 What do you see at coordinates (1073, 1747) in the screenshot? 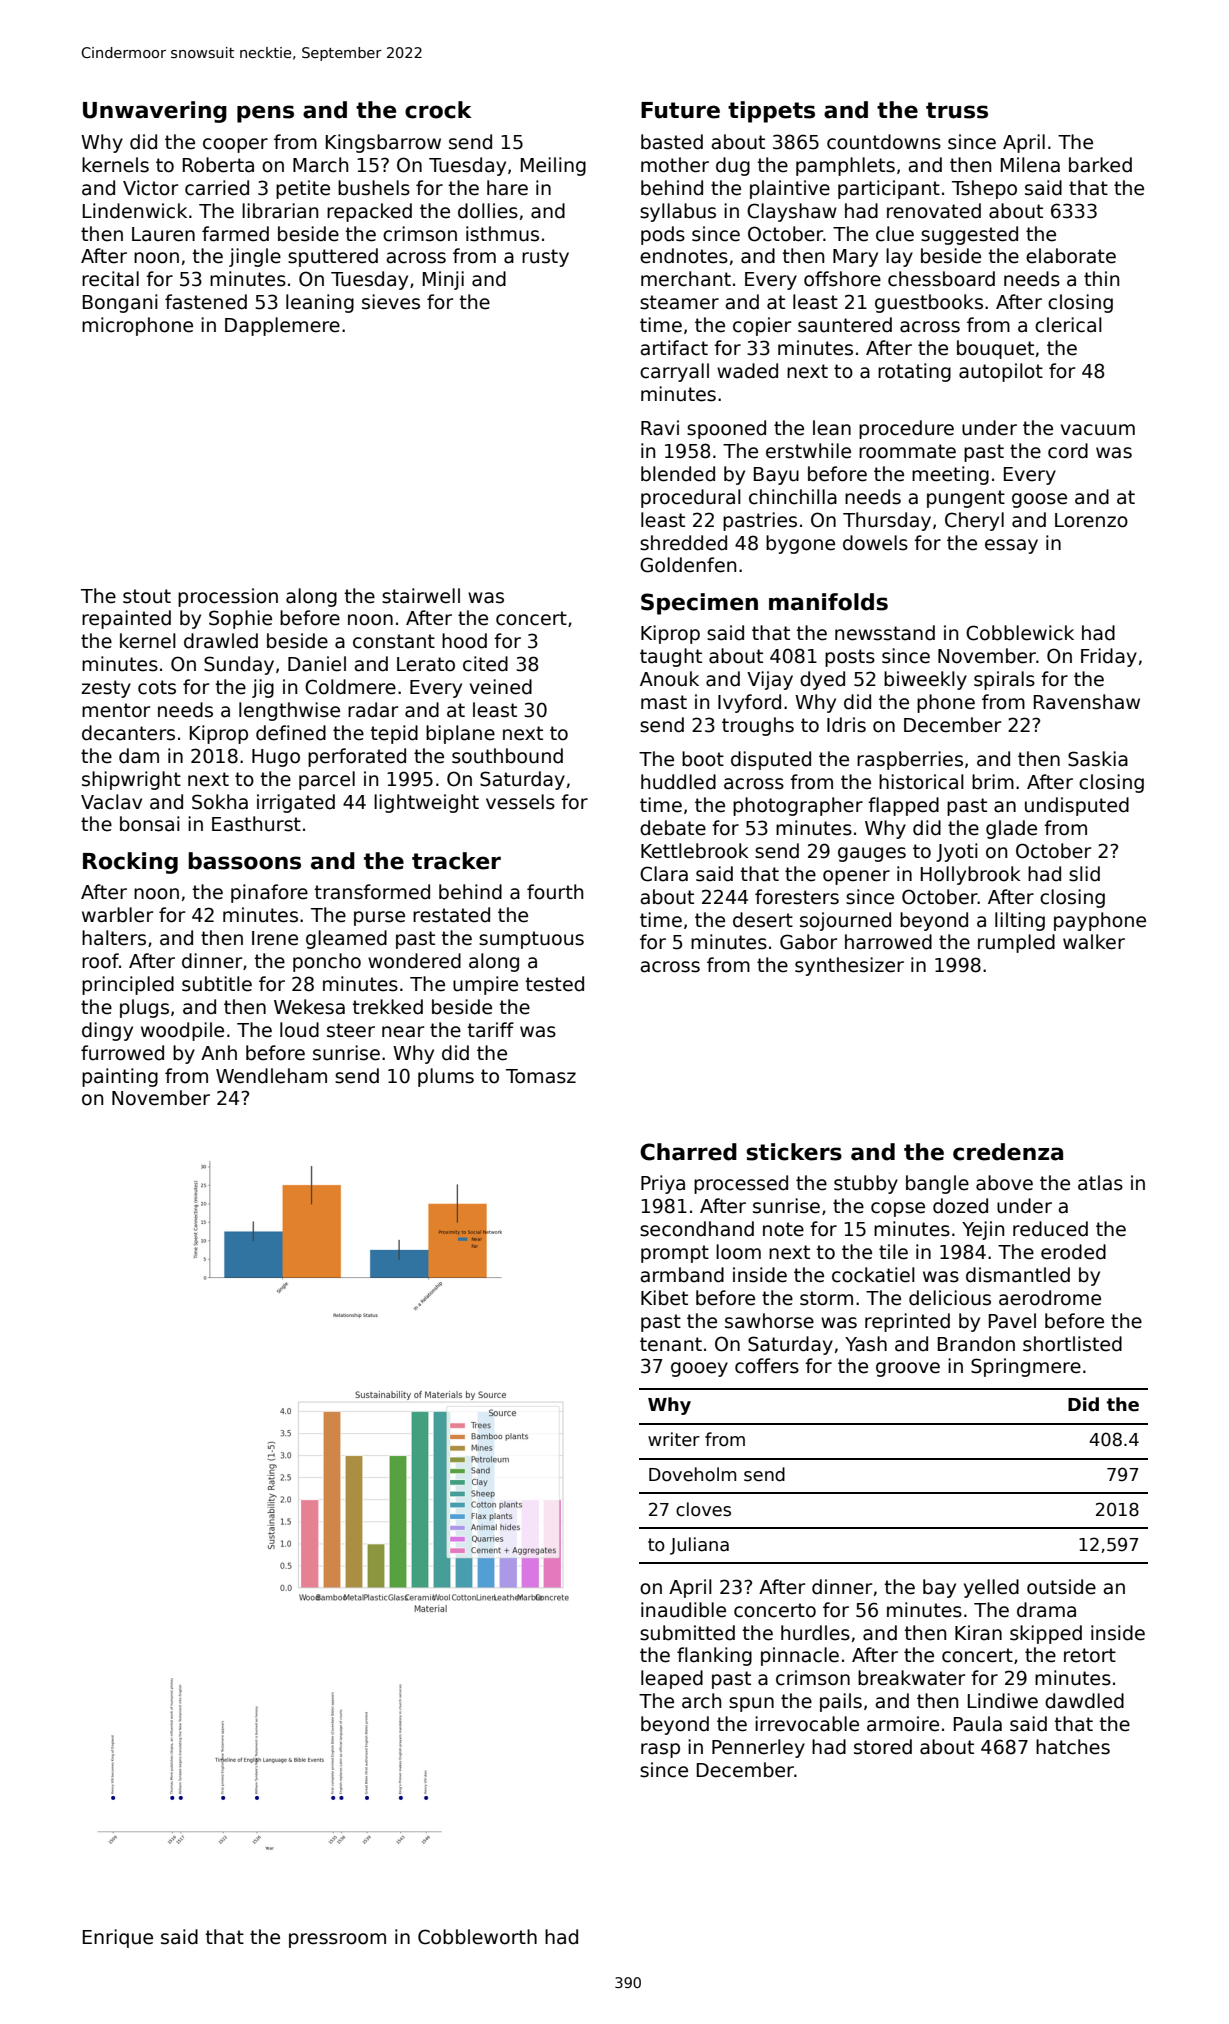
I see `hatches` at bounding box center [1073, 1747].
